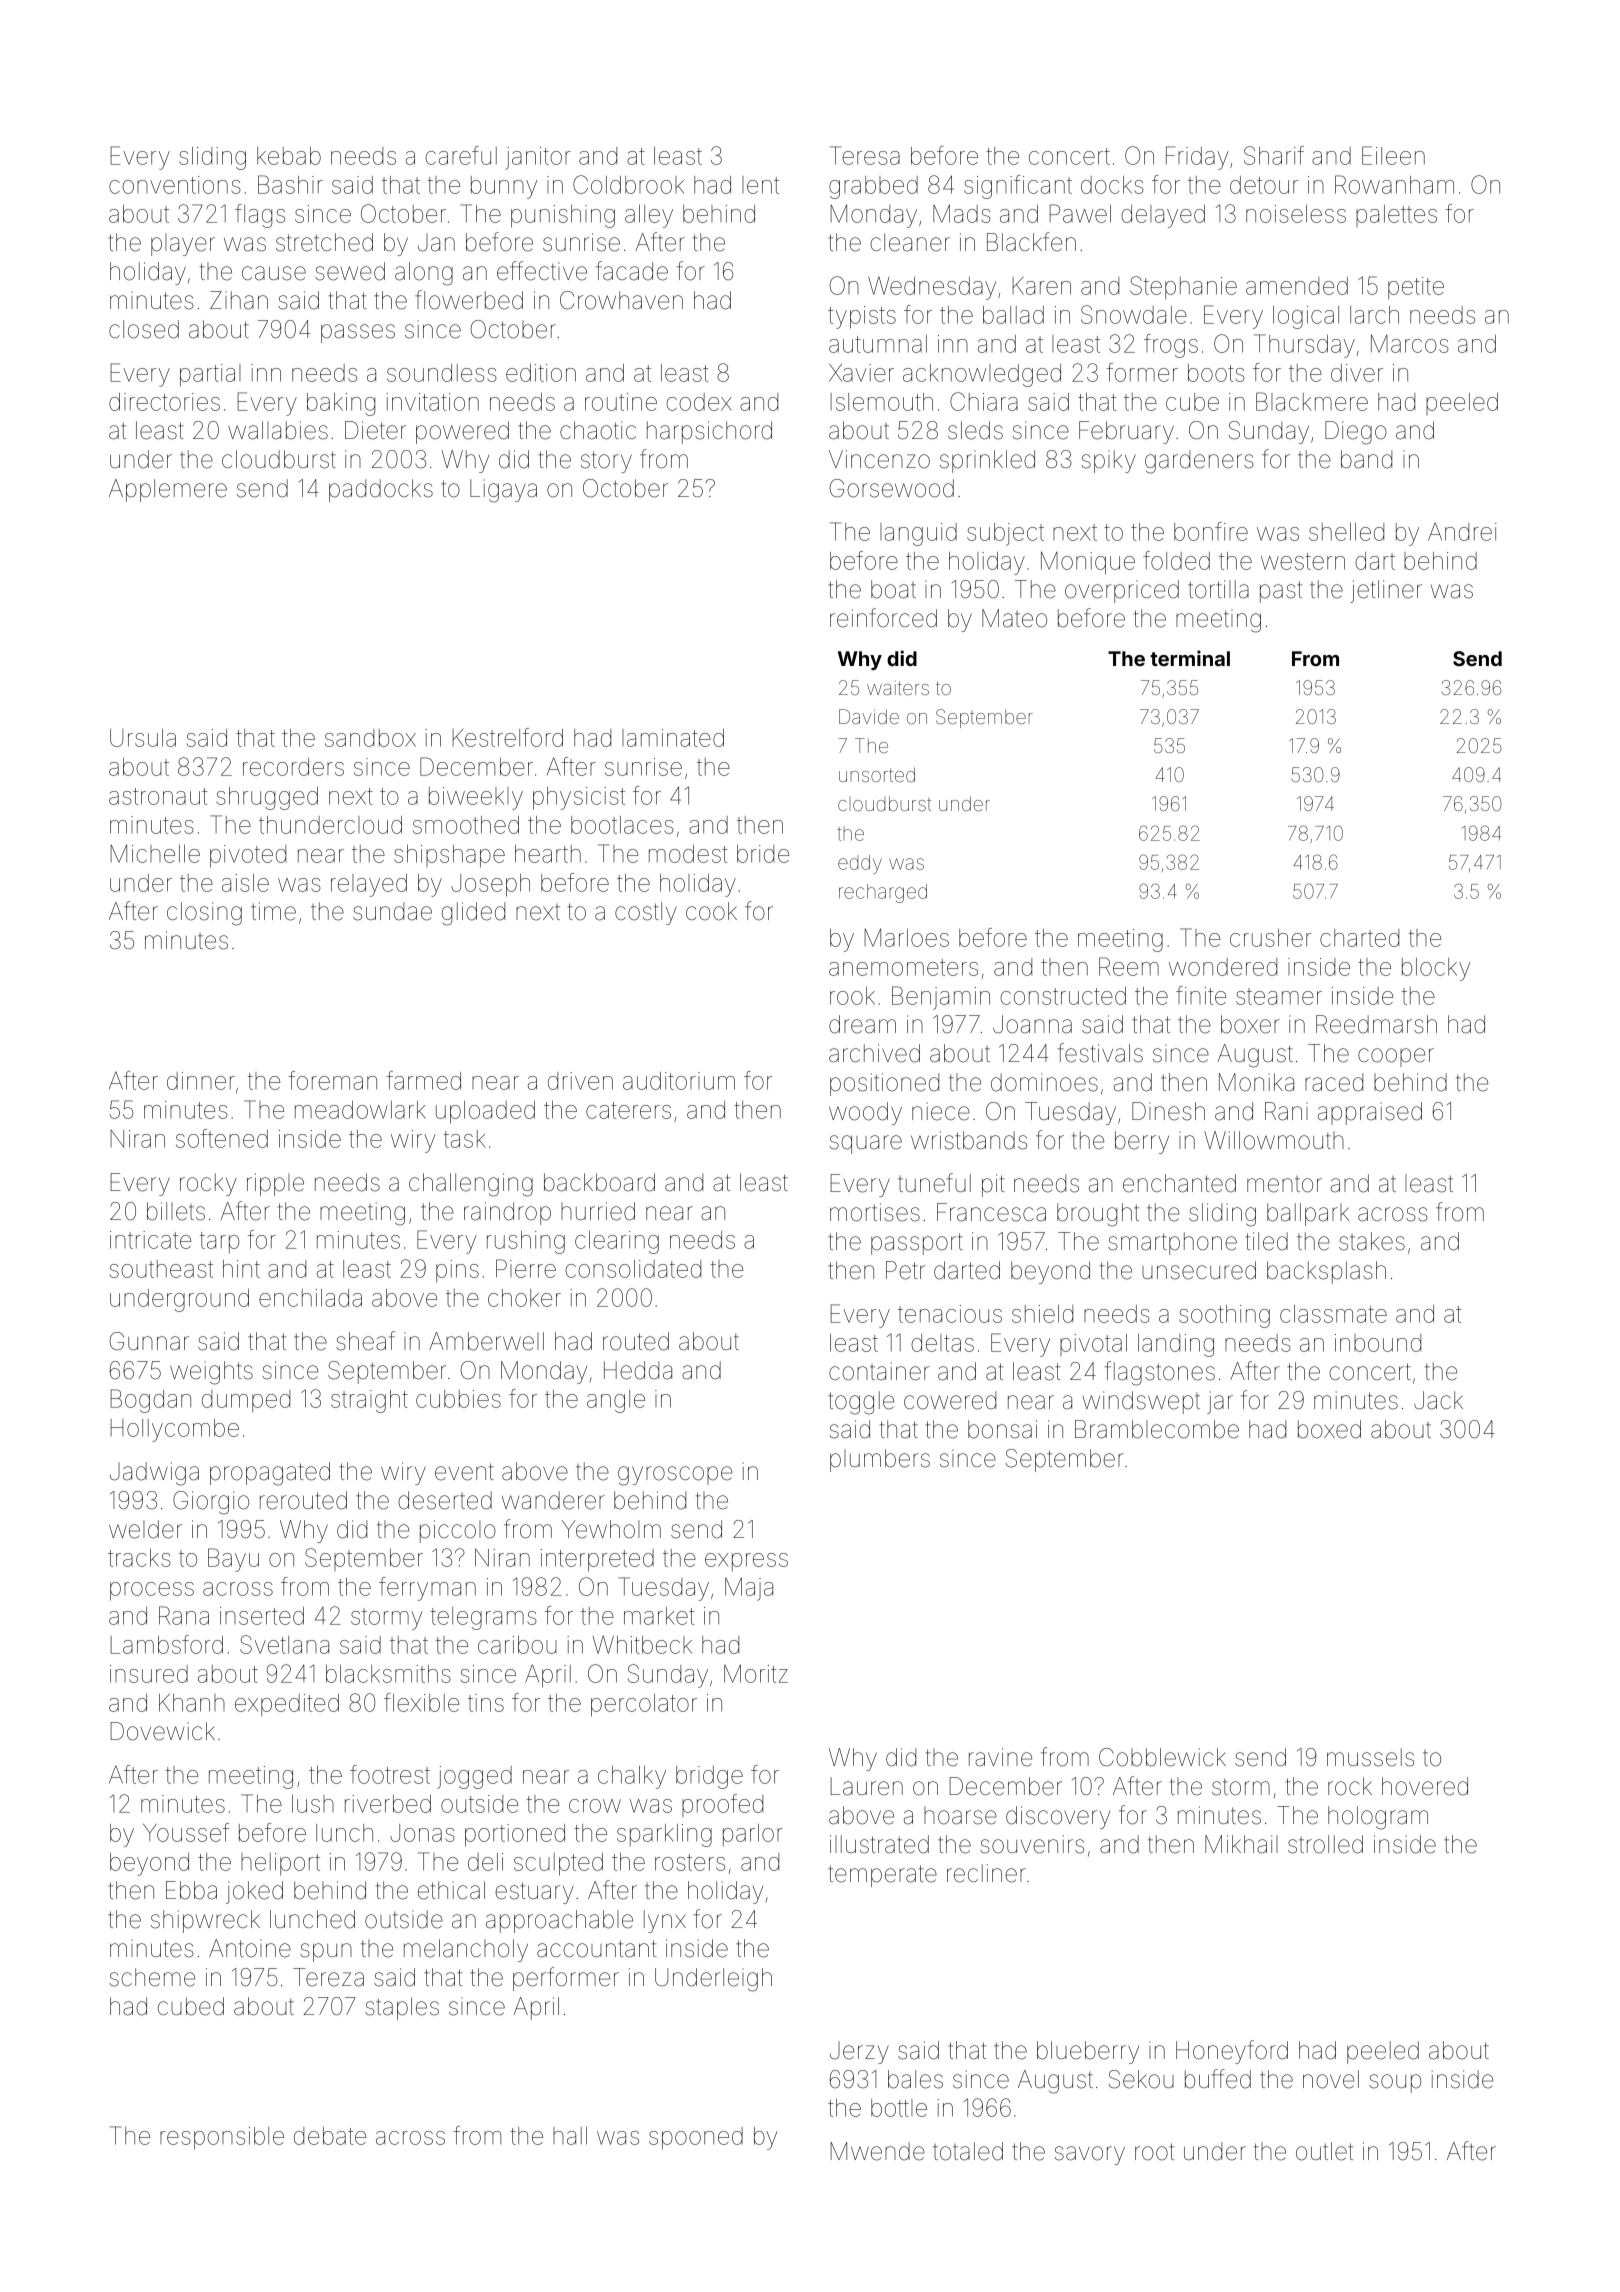 The image size is (1620, 2292). What do you see at coordinates (1211, 531) in the image?
I see `bonfire` at bounding box center [1211, 531].
